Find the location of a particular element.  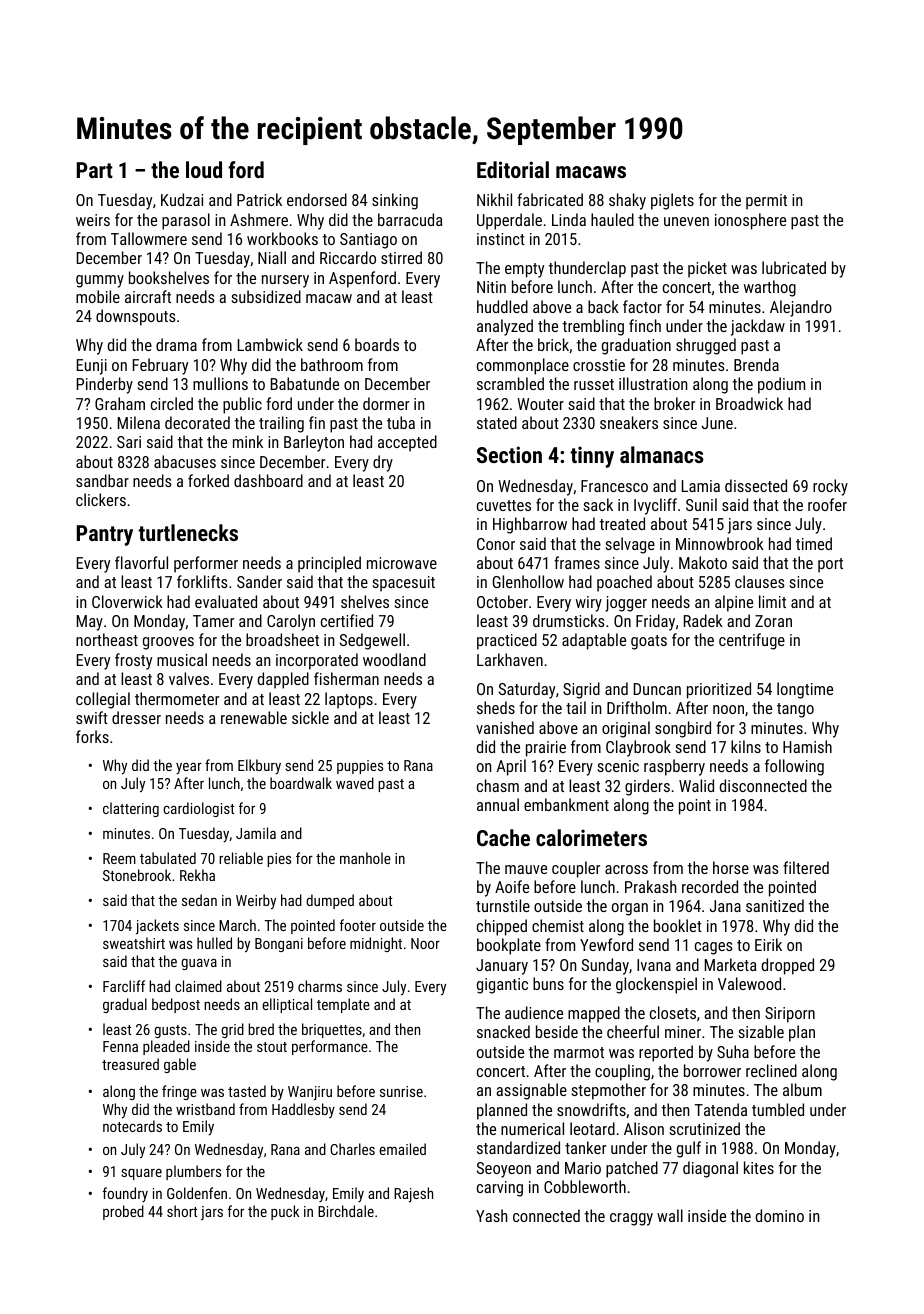

Walid is located at coordinates (696, 785).
